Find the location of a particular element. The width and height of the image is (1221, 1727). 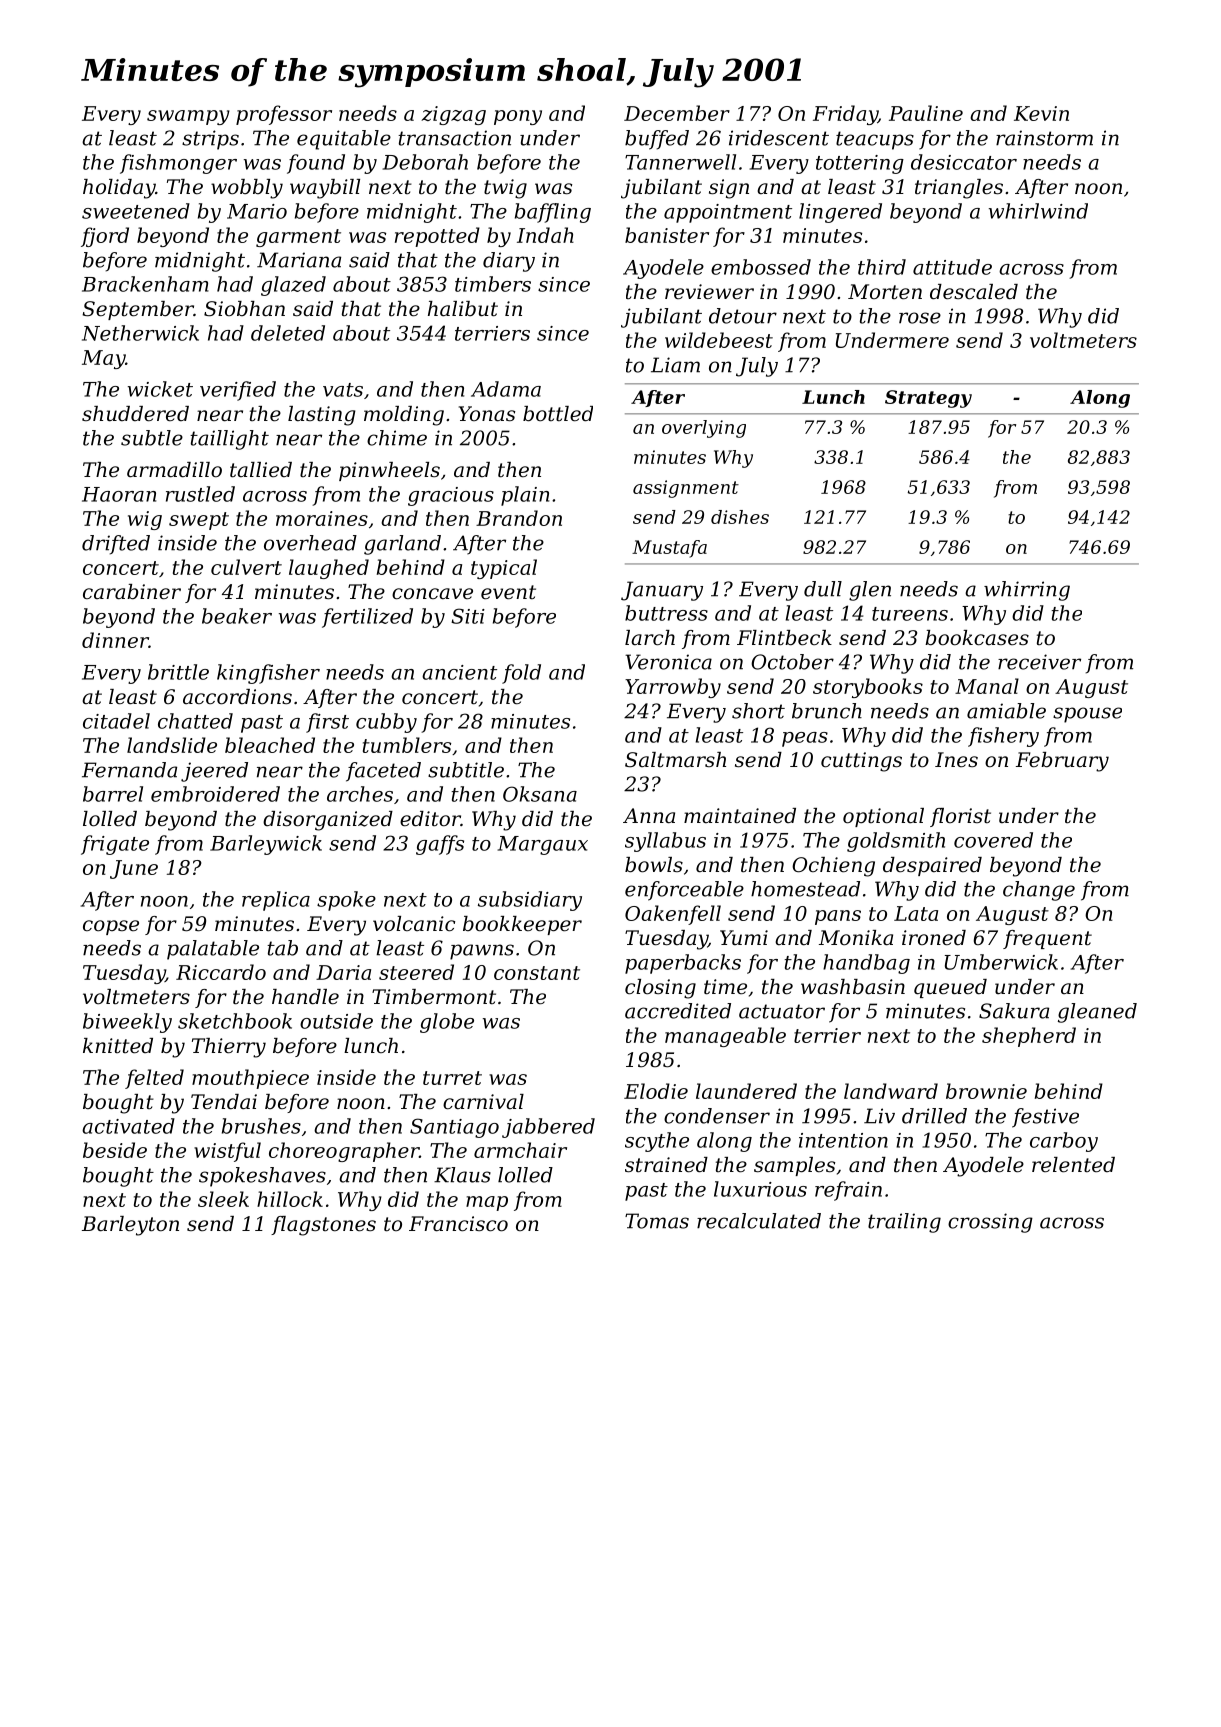

Thierry is located at coordinates (229, 1048).
